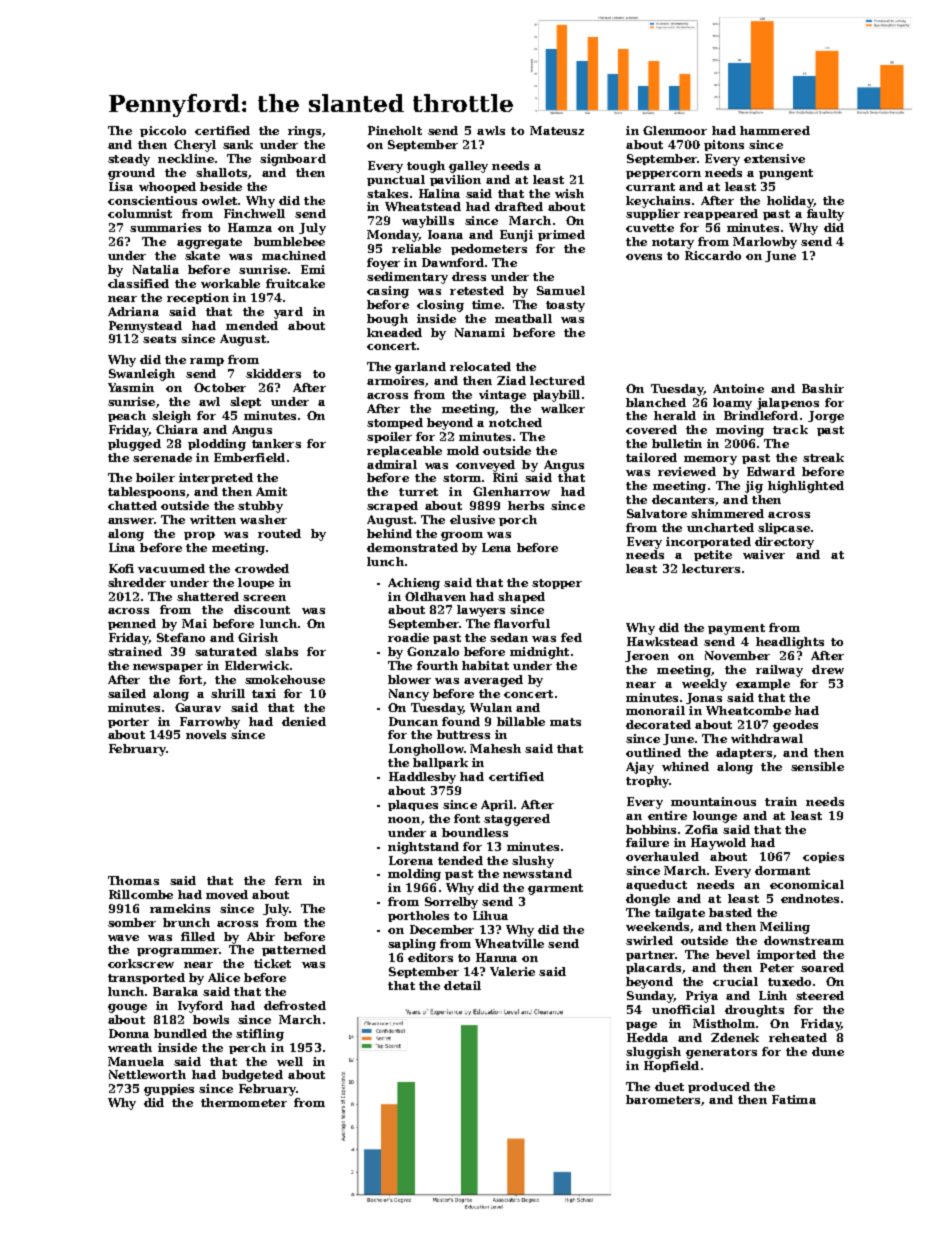  I want to click on gouge, so click(127, 1008).
